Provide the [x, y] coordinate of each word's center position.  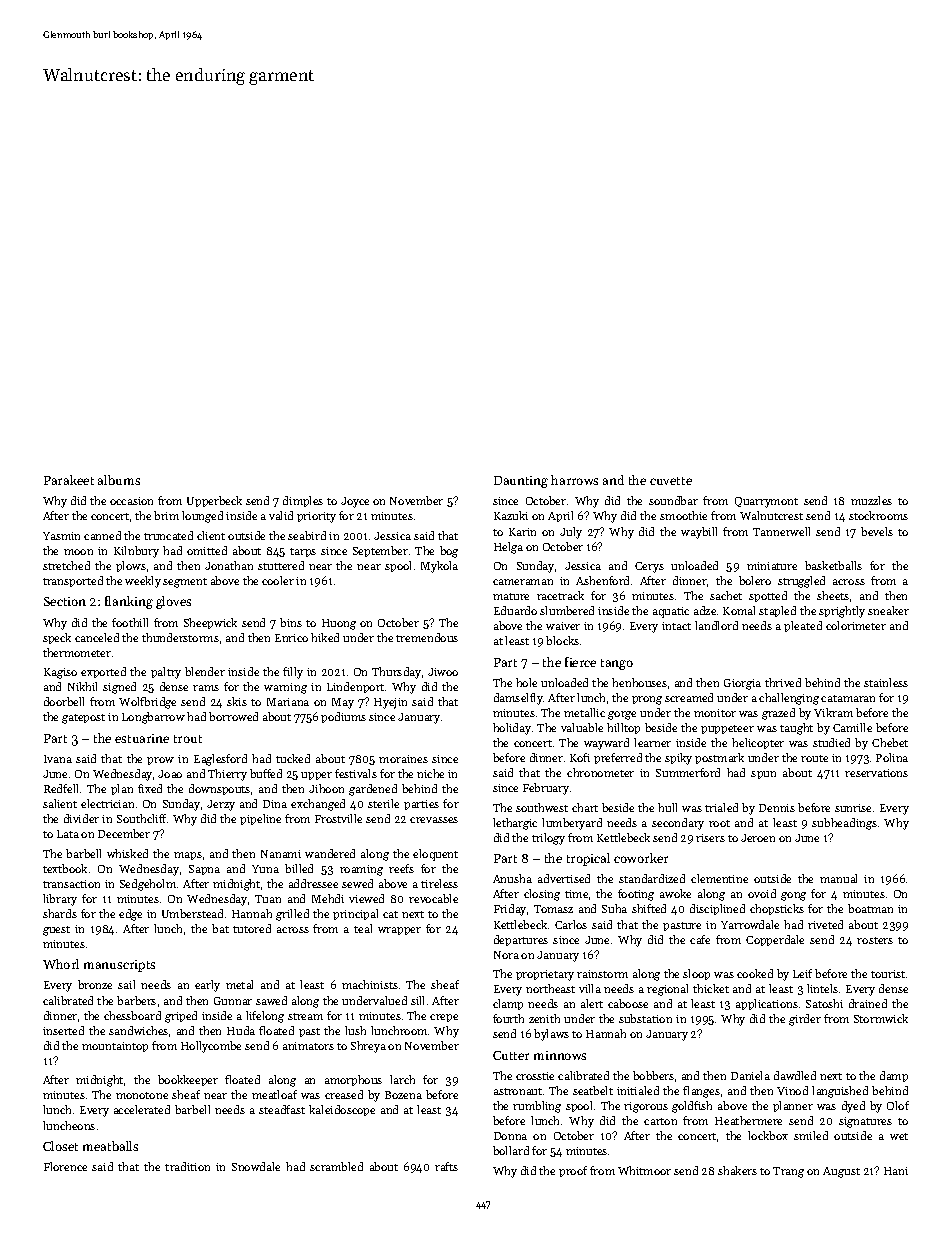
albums [119, 480]
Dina [275, 804]
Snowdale [256, 1166]
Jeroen [758, 838]
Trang [788, 1172]
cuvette [671, 481]
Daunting [521, 482]
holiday [512, 729]
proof [573, 1171]
